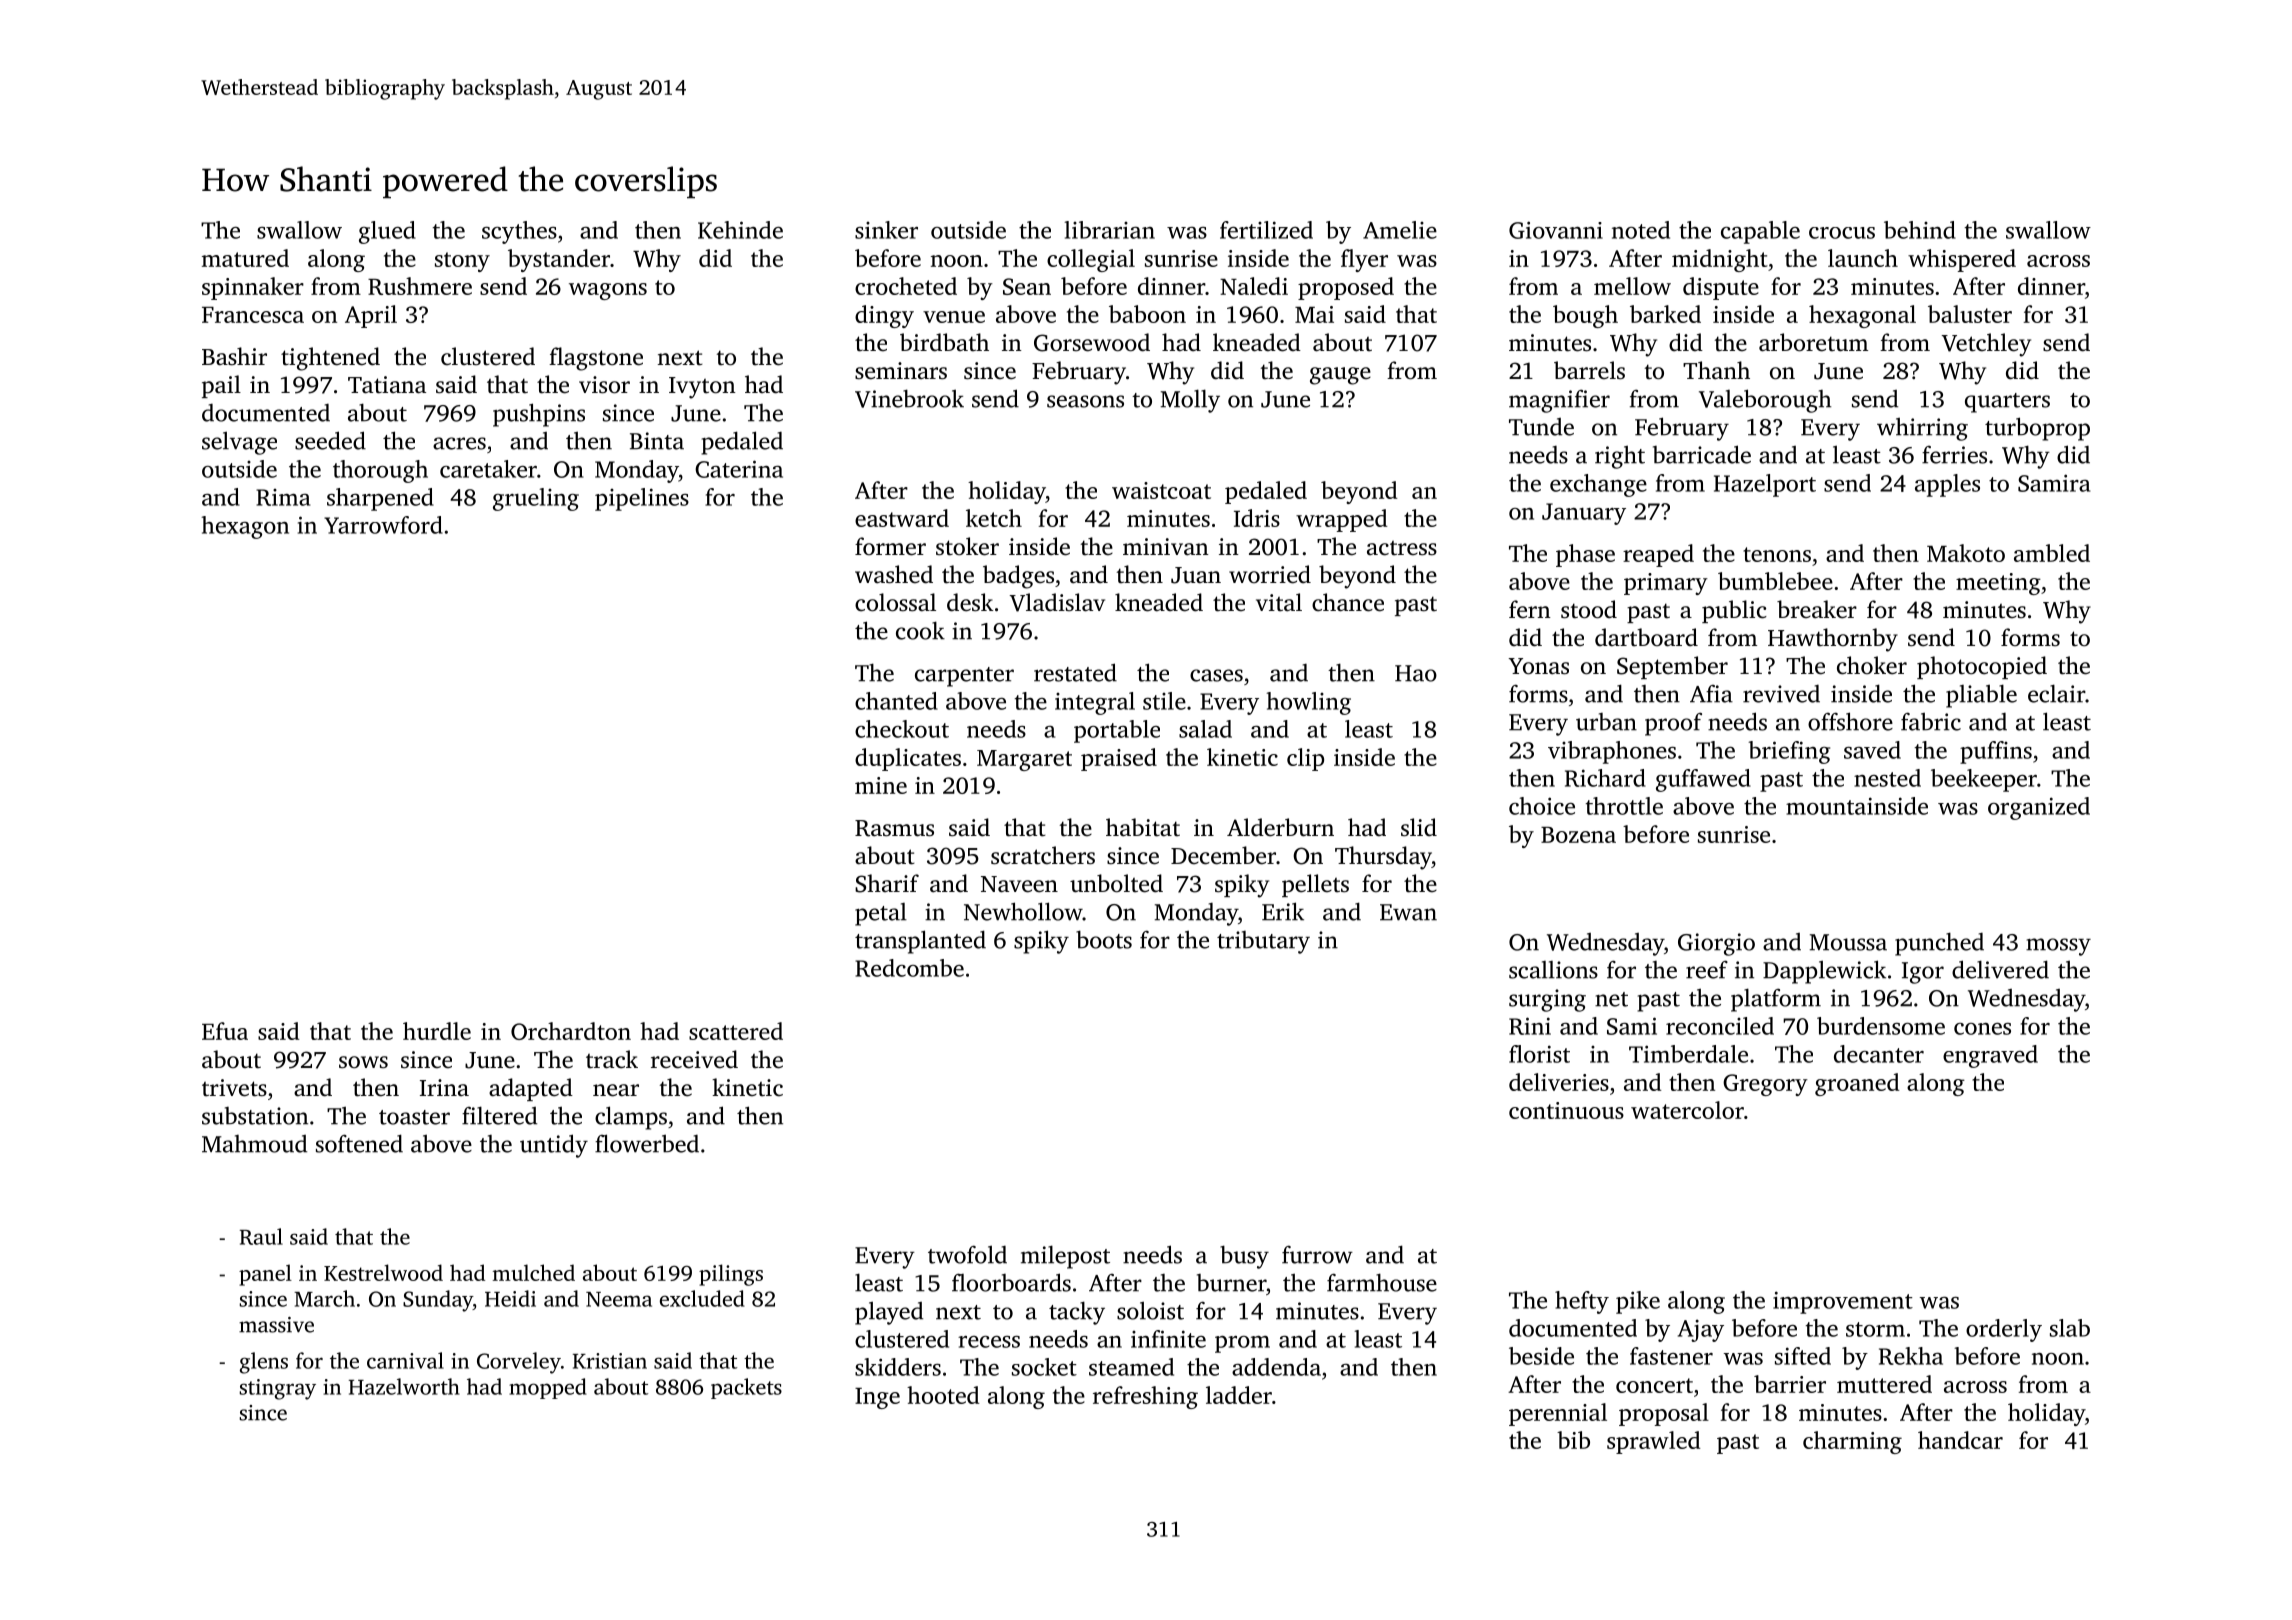  Describe the element at coordinates (245, 258) in the image. I see `matured` at that location.
